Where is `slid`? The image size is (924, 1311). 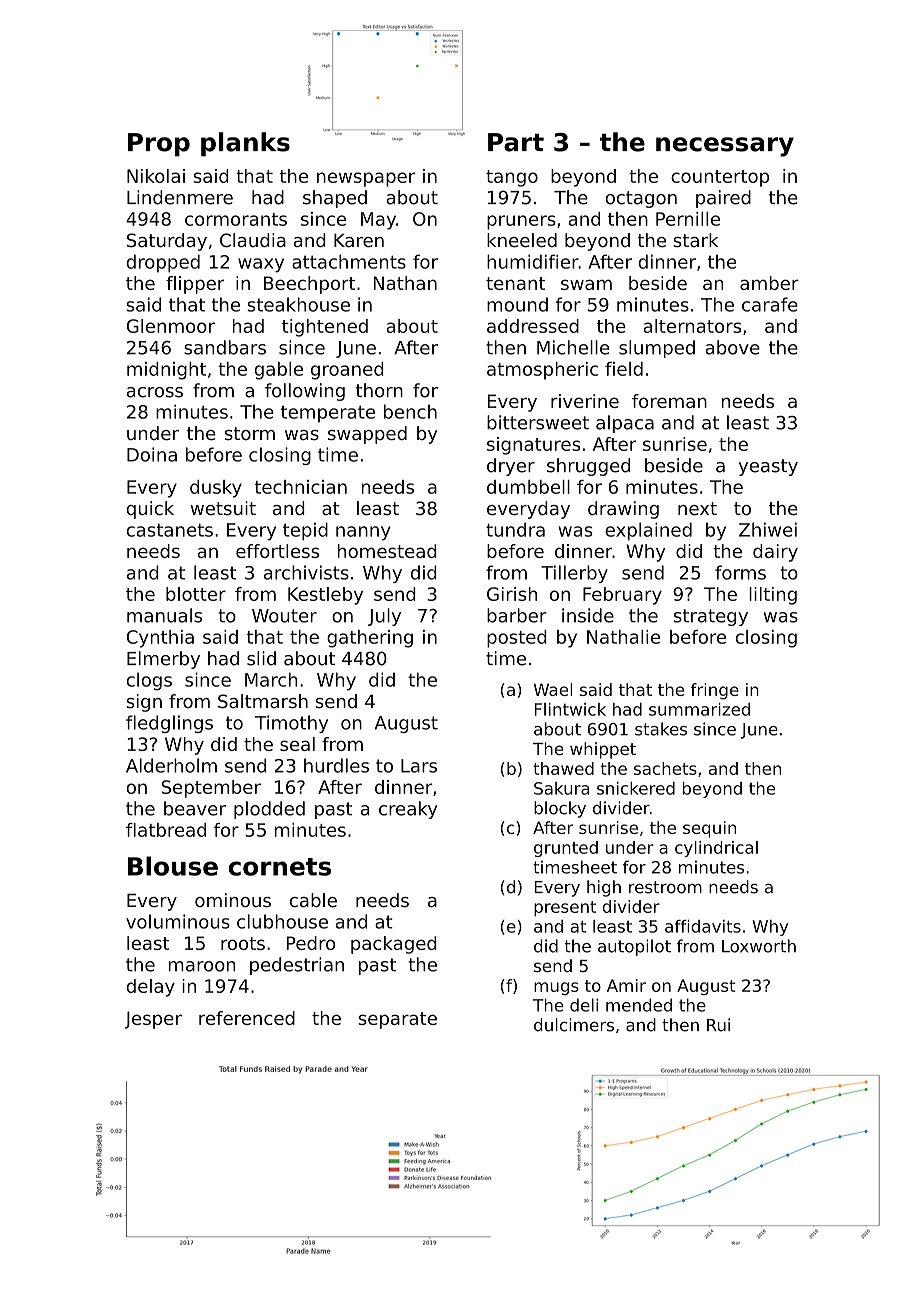
slid is located at coordinates (261, 658).
